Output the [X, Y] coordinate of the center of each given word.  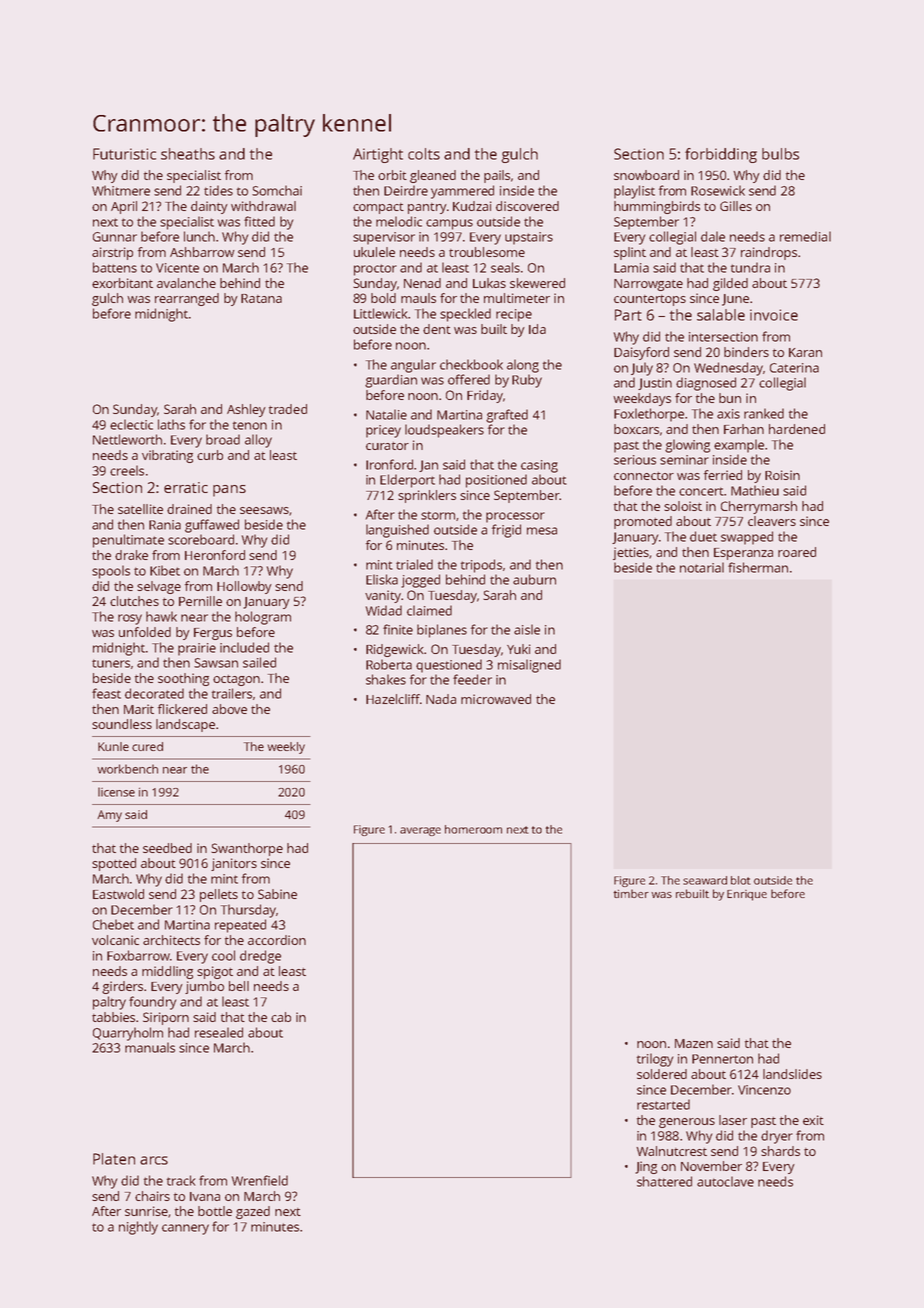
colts [424, 154]
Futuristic [124, 154]
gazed [253, 1212]
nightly [138, 1228]
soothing [183, 679]
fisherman [758, 567]
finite [398, 629]
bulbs [780, 154]
